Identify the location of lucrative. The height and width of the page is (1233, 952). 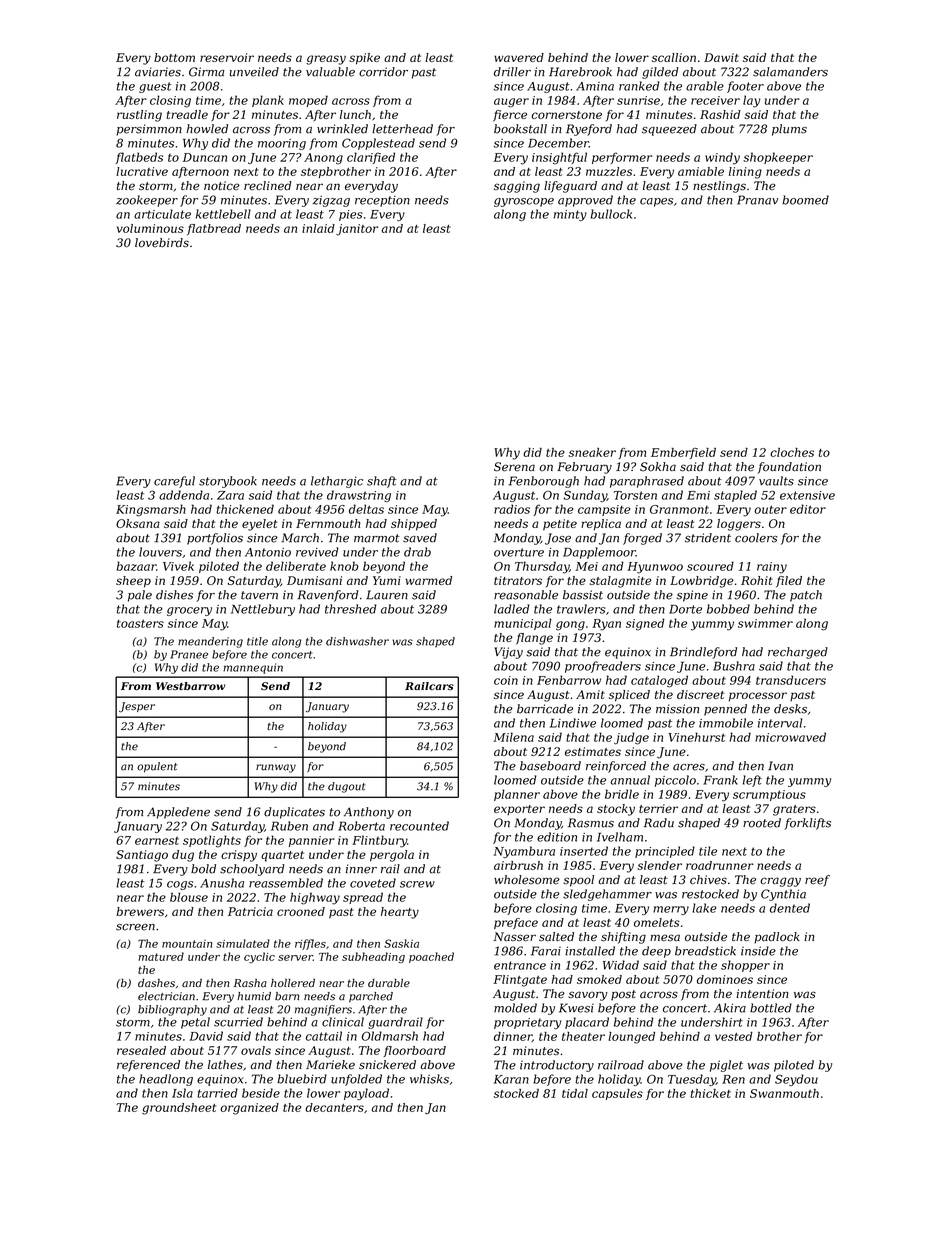
(142, 171).
